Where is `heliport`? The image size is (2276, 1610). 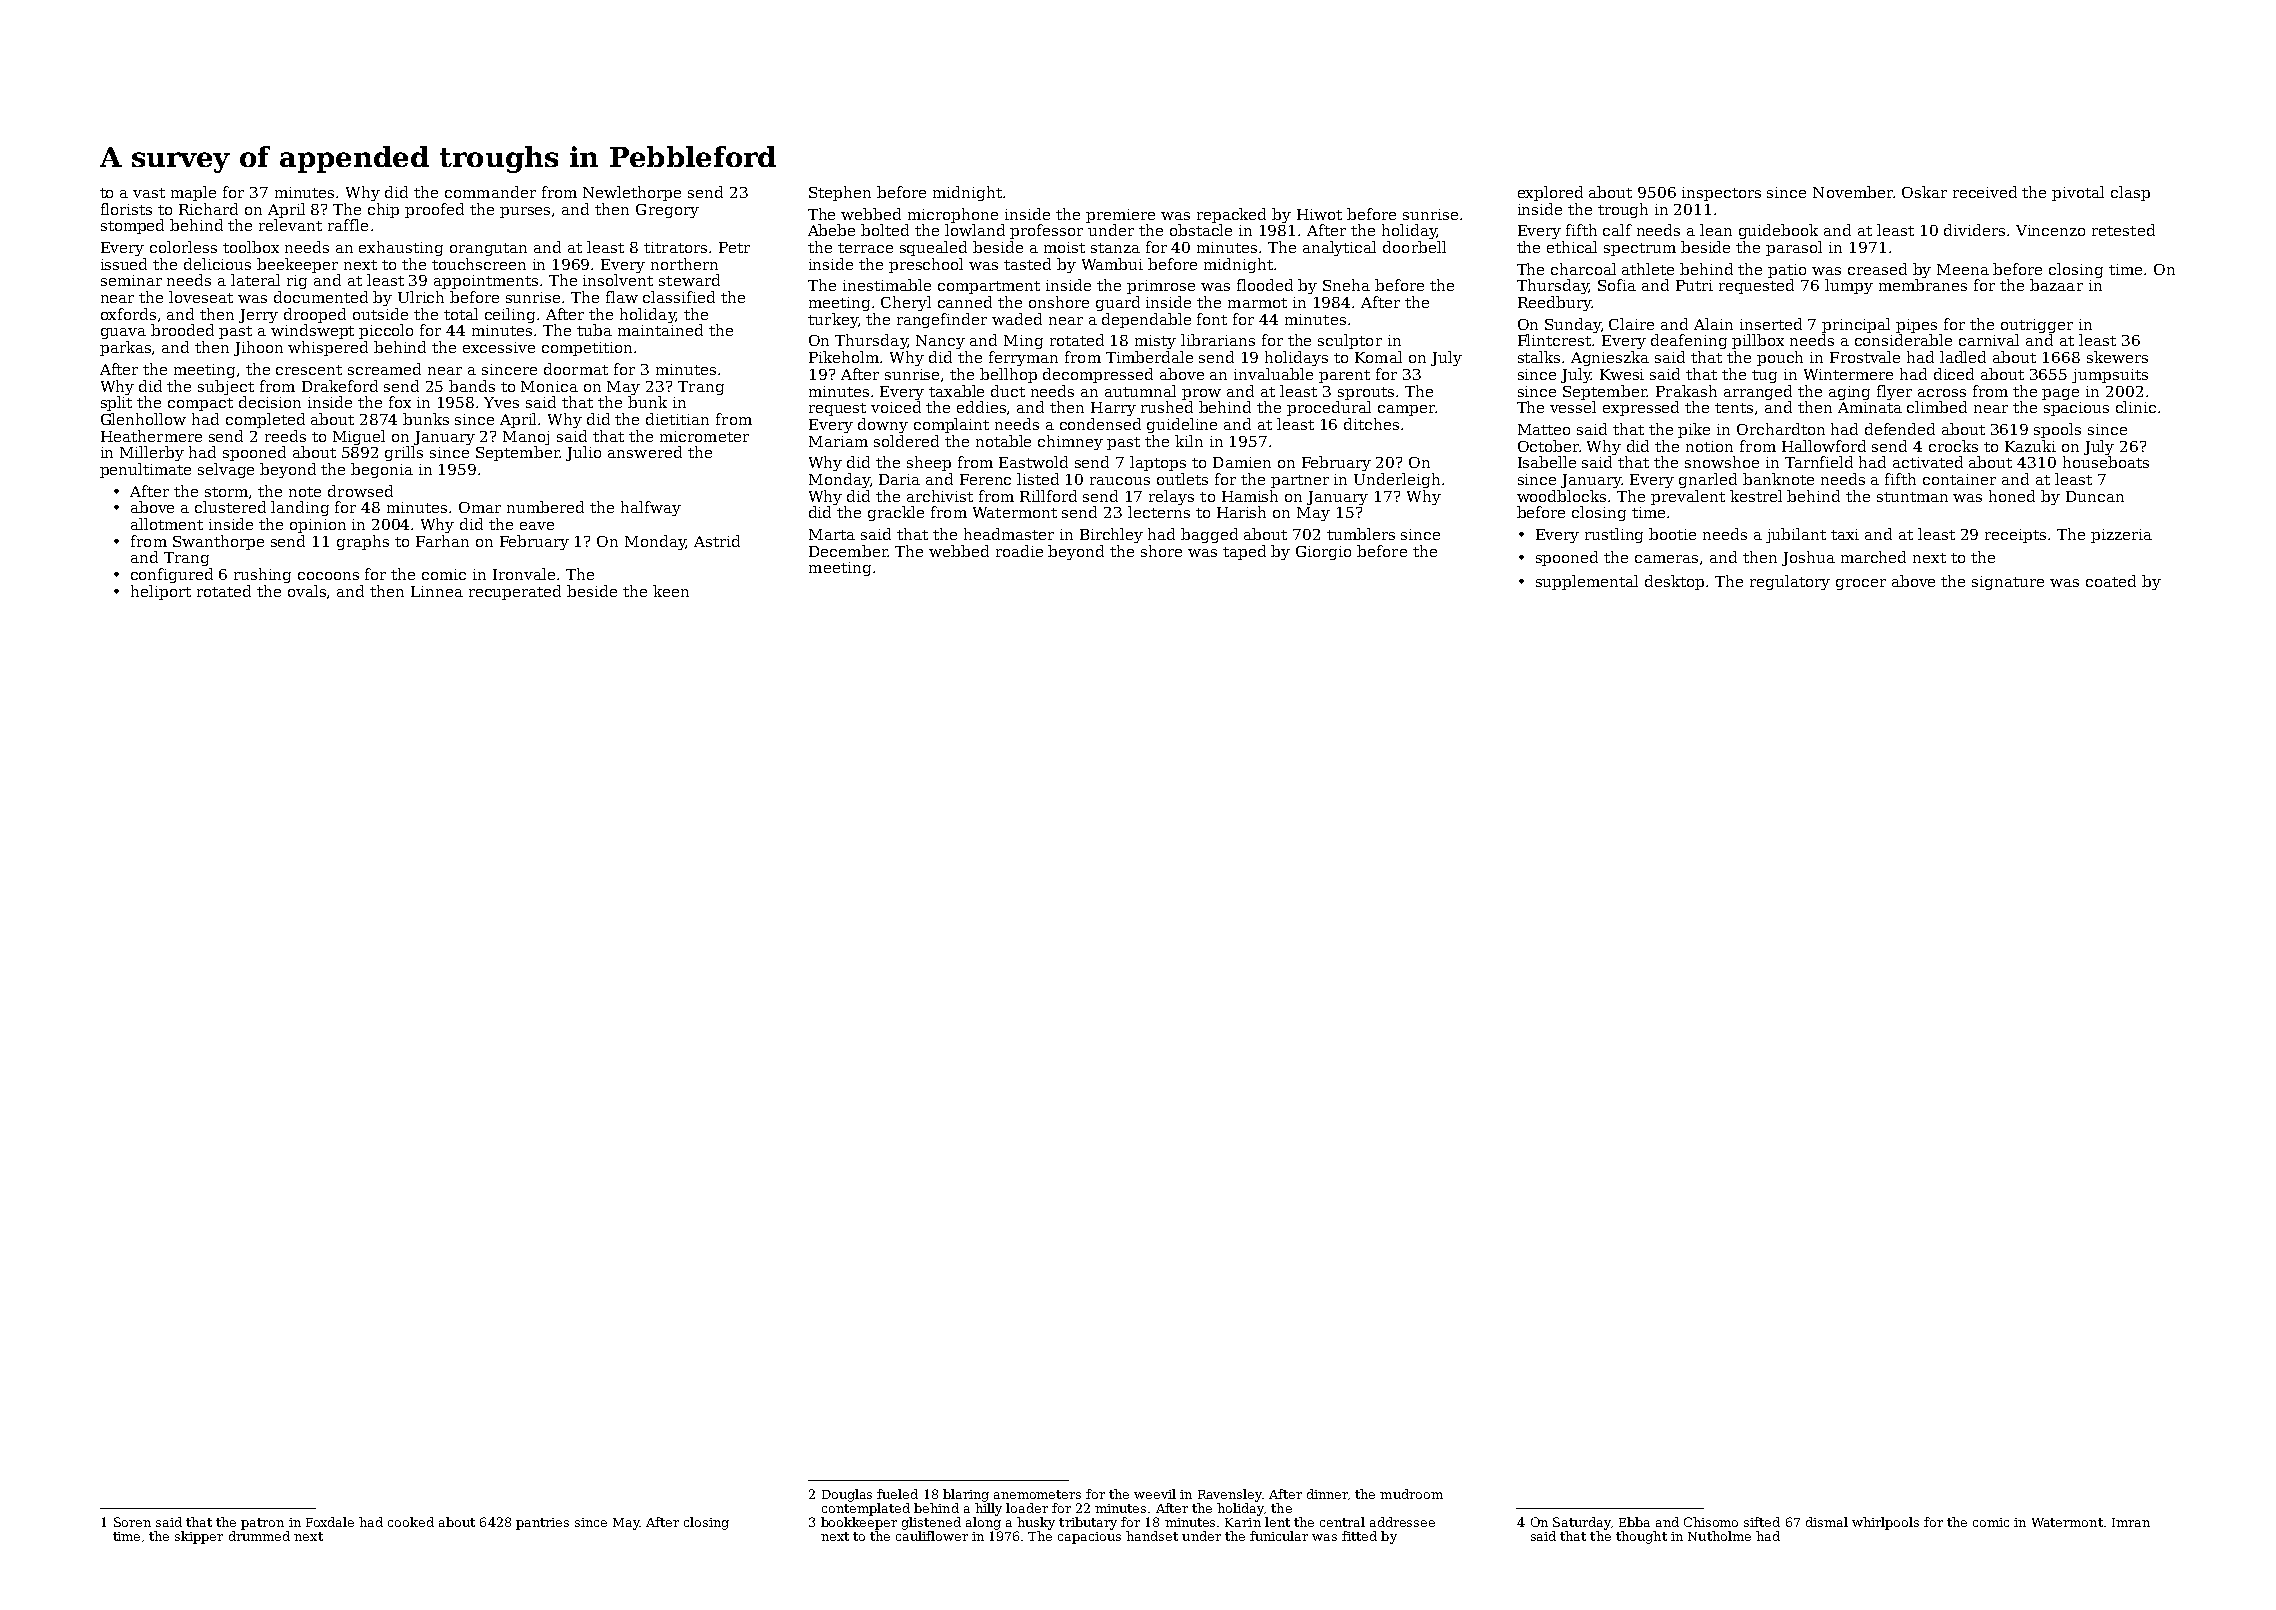
heliport is located at coordinates (161, 592).
